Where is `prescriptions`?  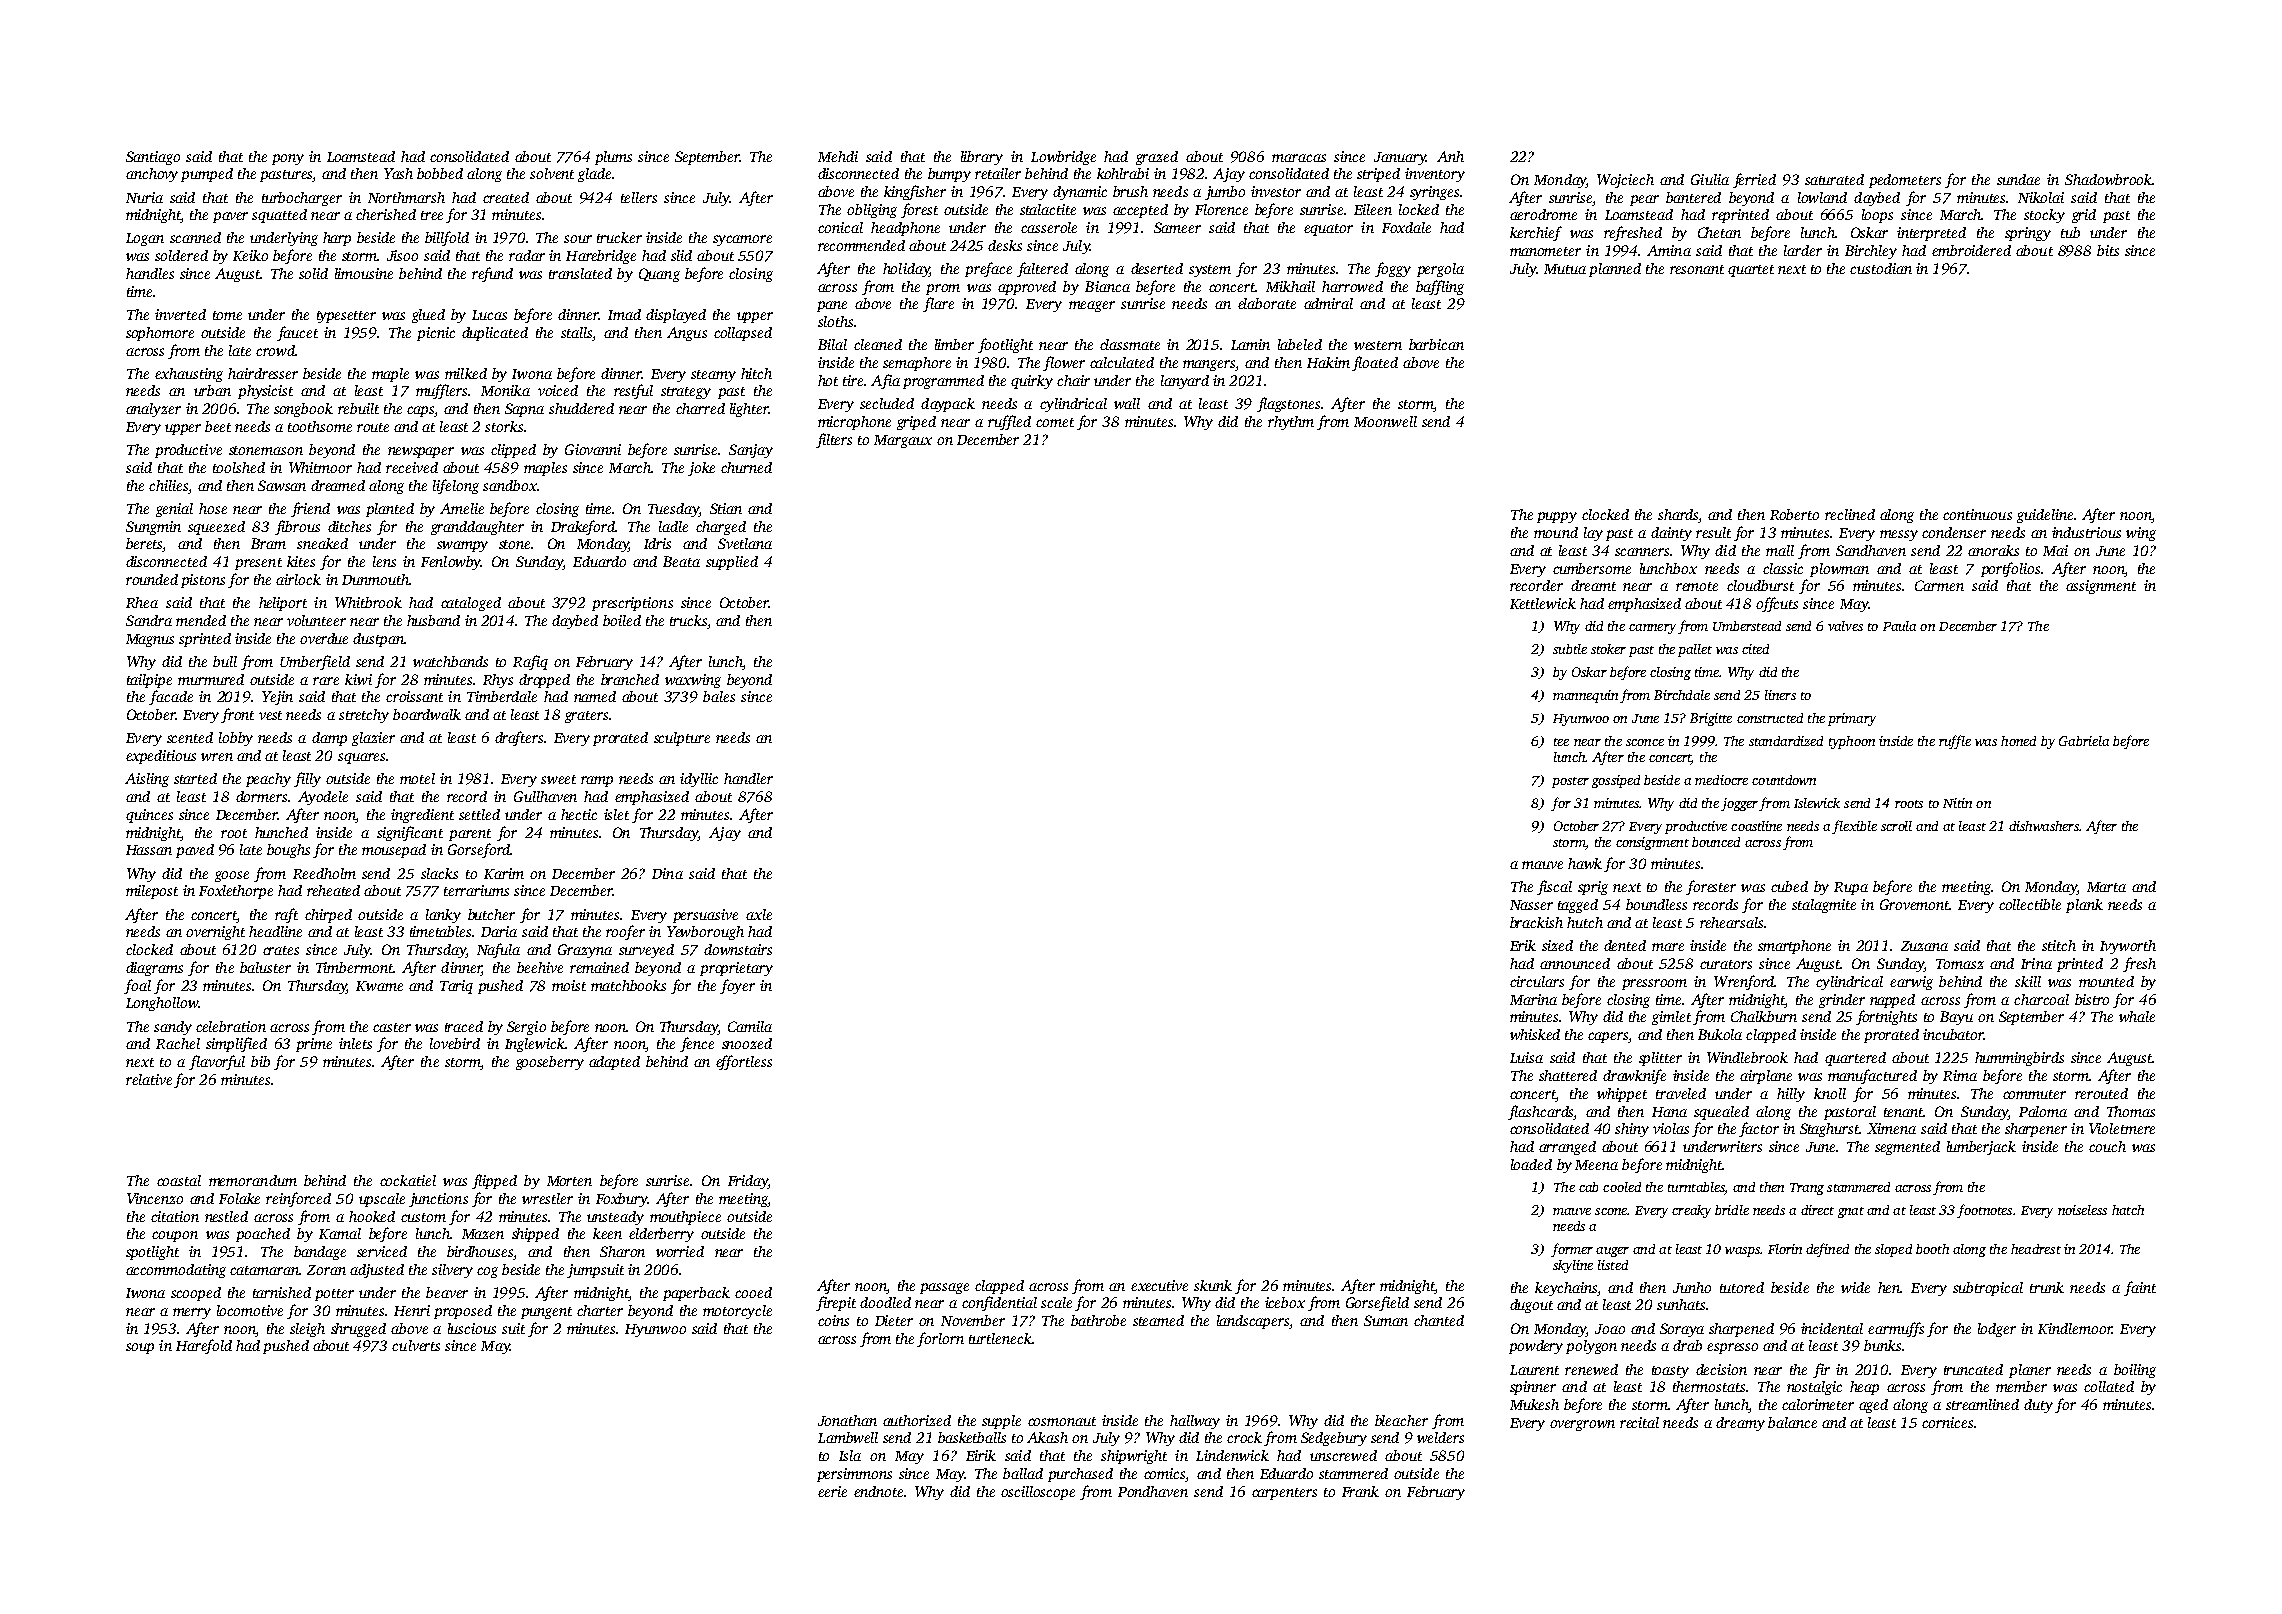 prescriptions is located at coordinates (632, 604).
